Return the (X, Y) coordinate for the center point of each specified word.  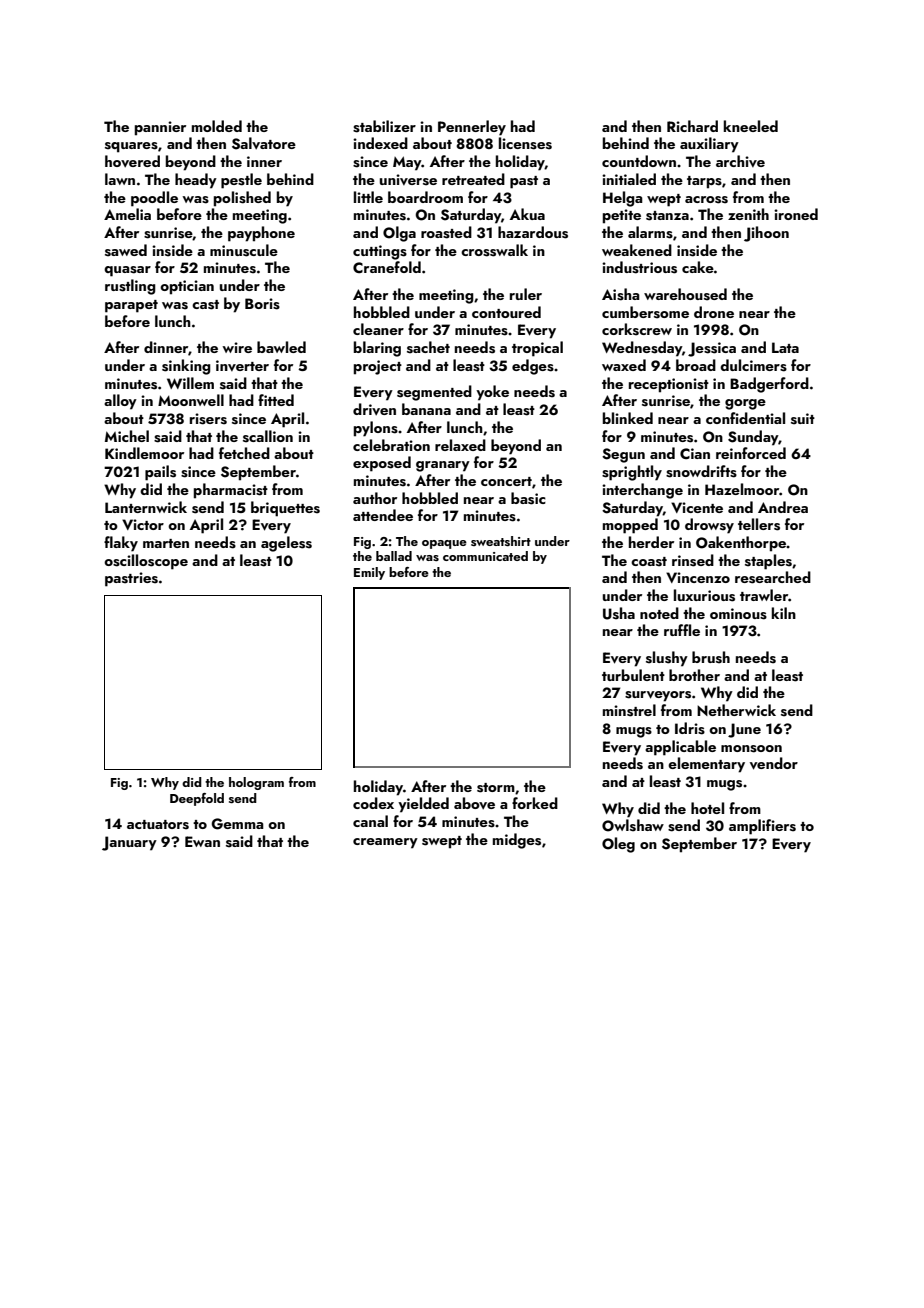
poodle (154, 199)
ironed (796, 214)
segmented (434, 393)
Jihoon (766, 234)
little (368, 197)
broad (696, 365)
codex (373, 803)
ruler (526, 294)
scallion (268, 436)
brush (711, 657)
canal (370, 821)
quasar (127, 271)
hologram (256, 783)
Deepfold (197, 799)
